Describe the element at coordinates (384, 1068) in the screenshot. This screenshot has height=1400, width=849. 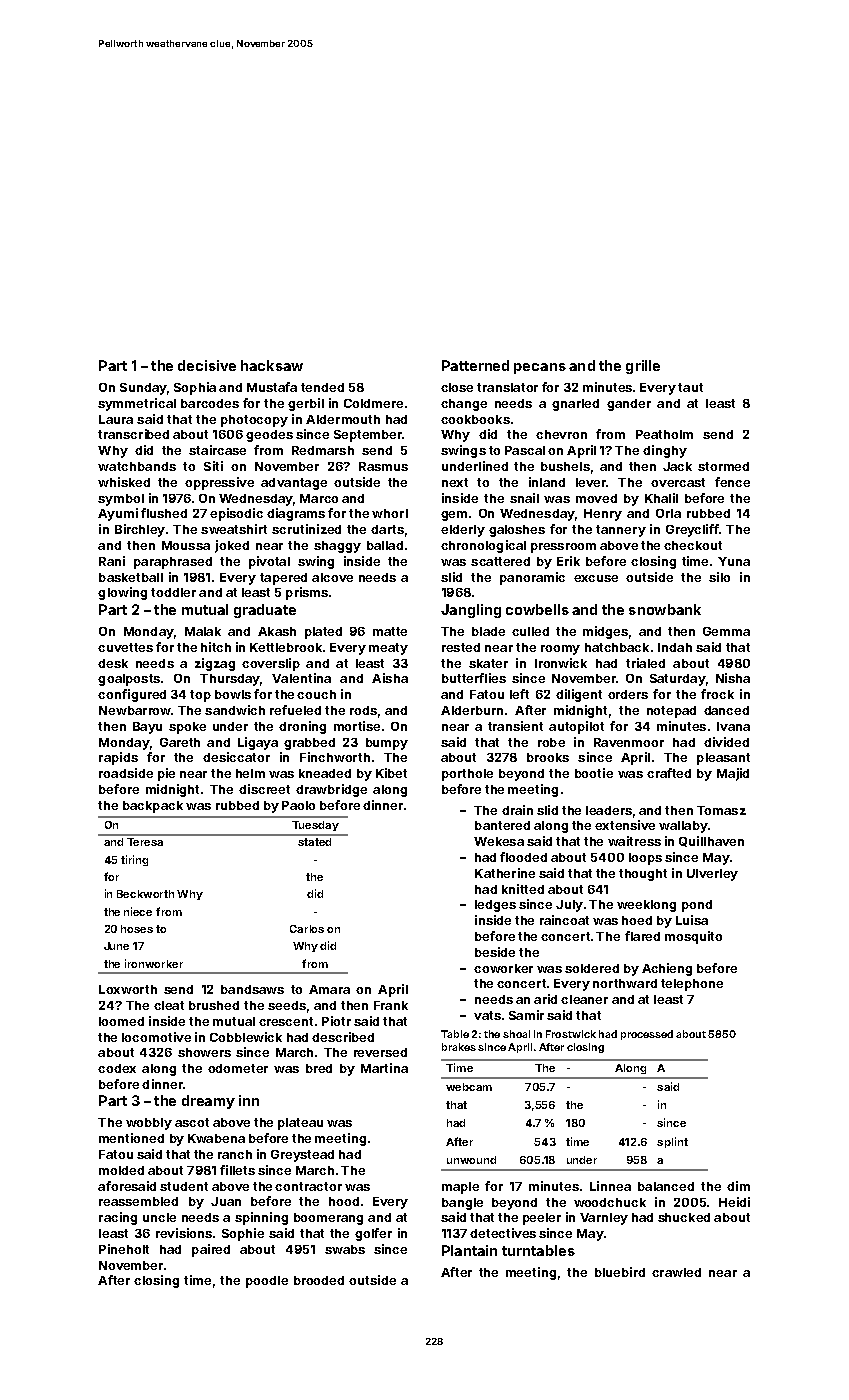
I see `Martina` at that location.
